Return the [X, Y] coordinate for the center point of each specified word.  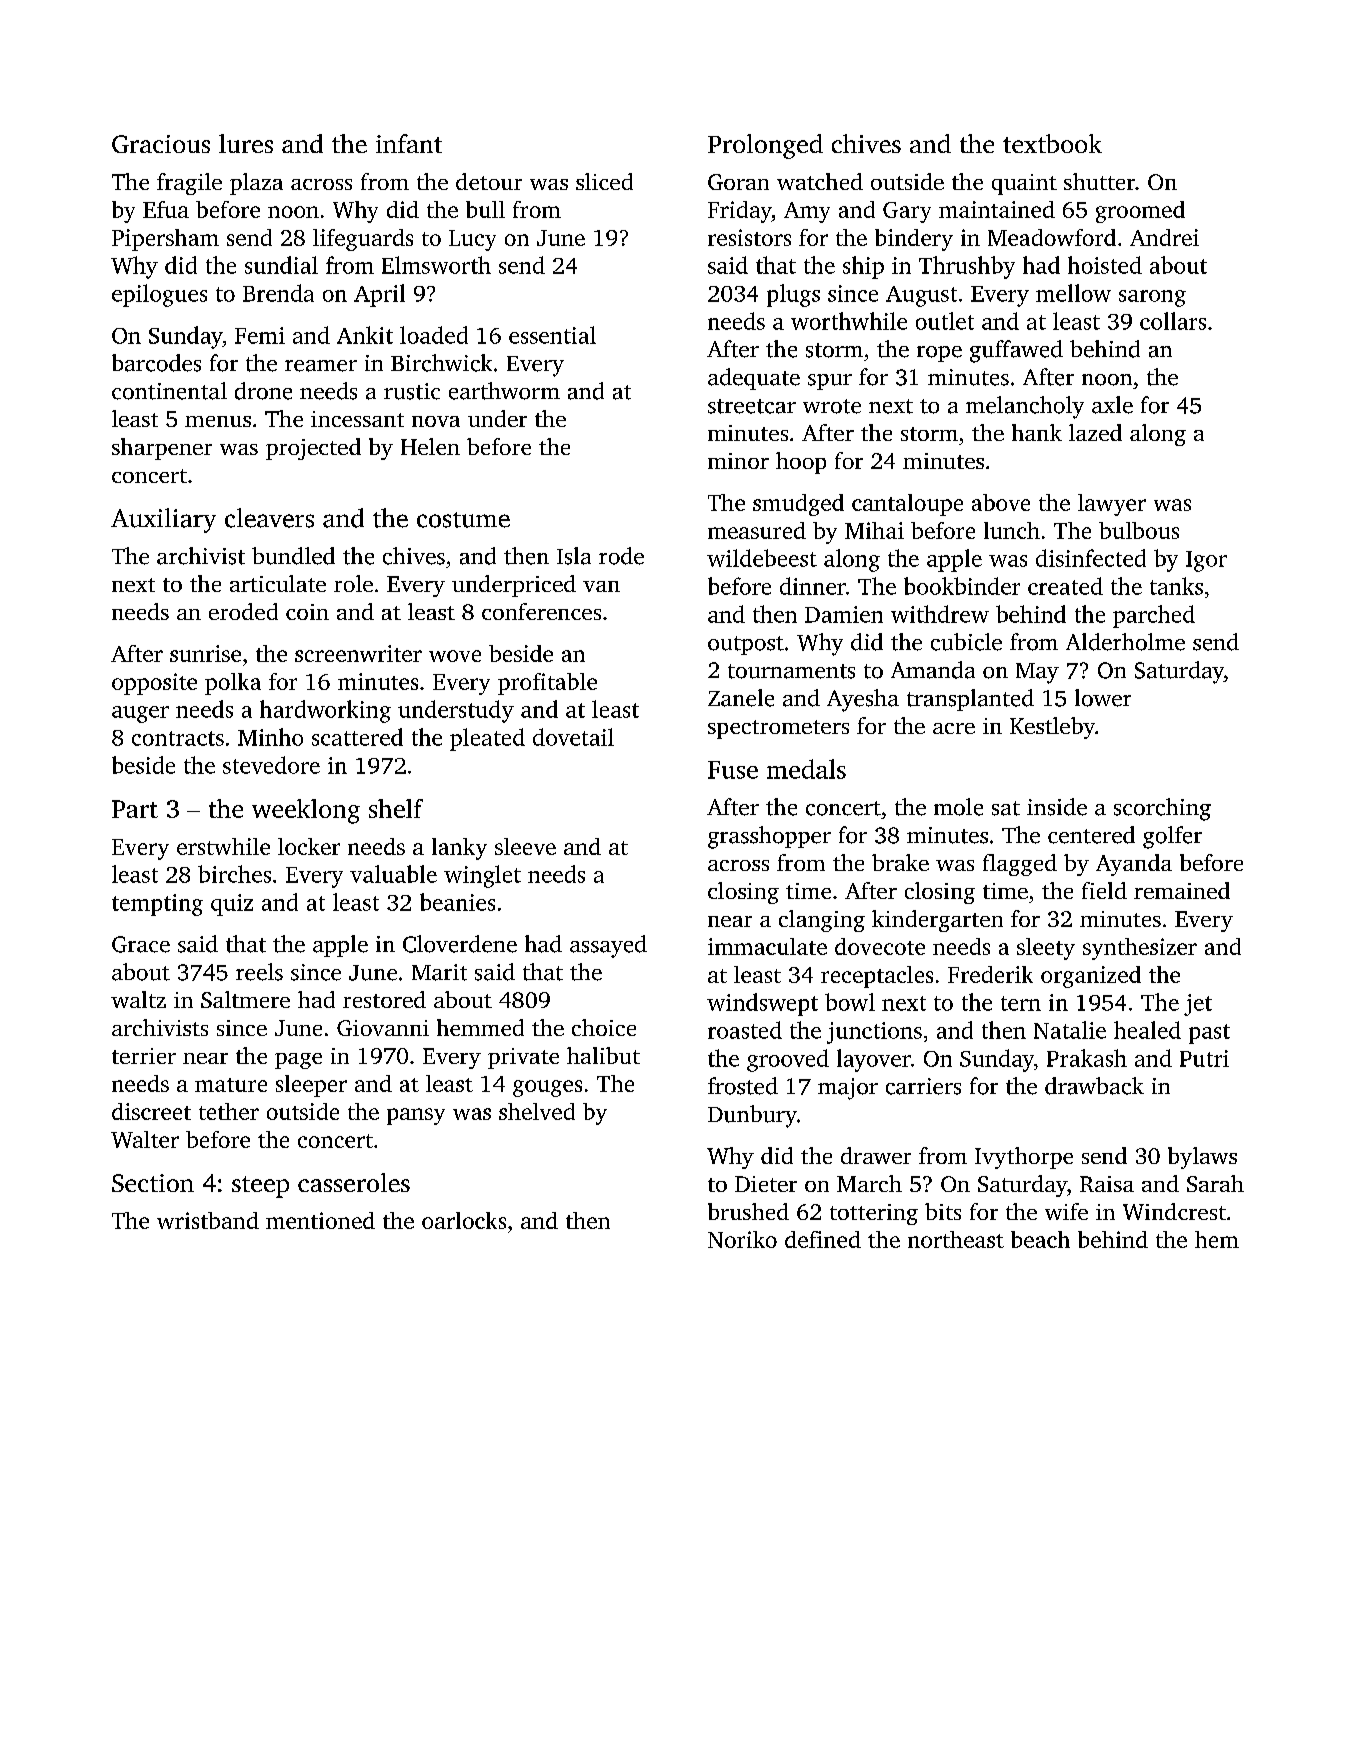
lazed [1095, 432]
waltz [138, 999]
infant [409, 143]
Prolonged [765, 146]
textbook [1052, 143]
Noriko [742, 1239]
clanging [822, 921]
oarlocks [464, 1220]
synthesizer [1140, 949]
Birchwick [441, 363]
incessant [357, 419]
